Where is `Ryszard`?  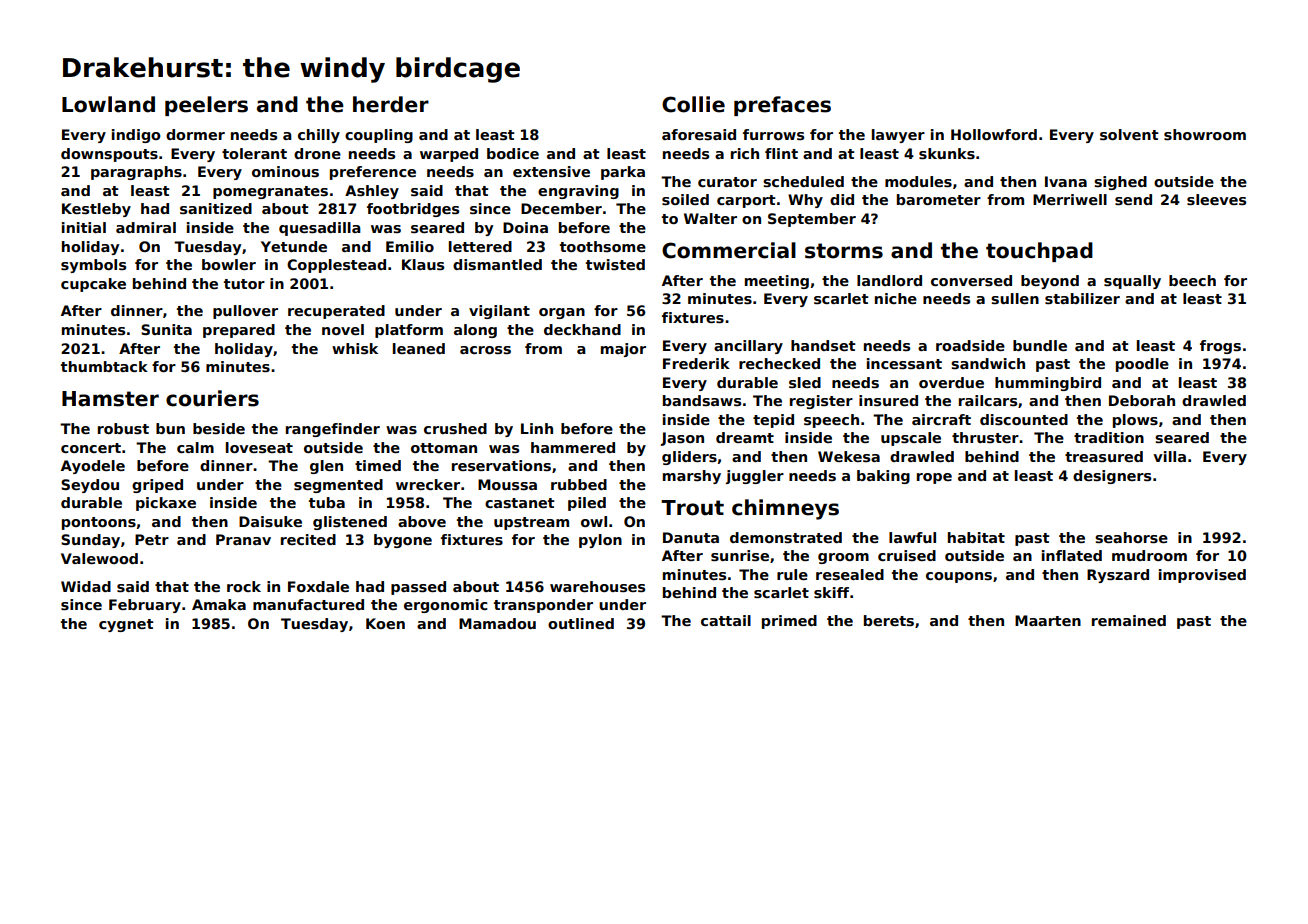
Ryszard is located at coordinates (1118, 576).
